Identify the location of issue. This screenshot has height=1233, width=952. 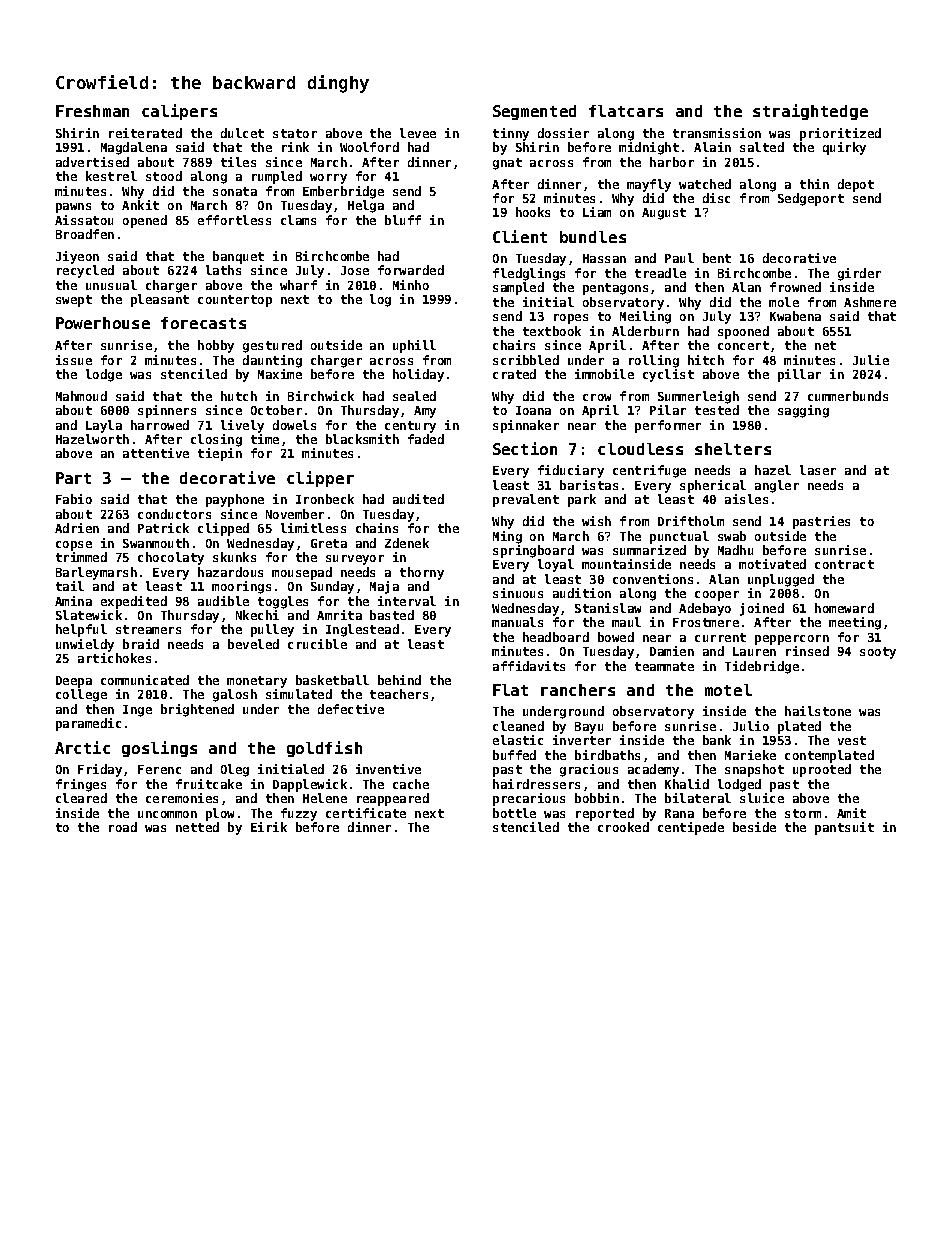
(74, 360).
